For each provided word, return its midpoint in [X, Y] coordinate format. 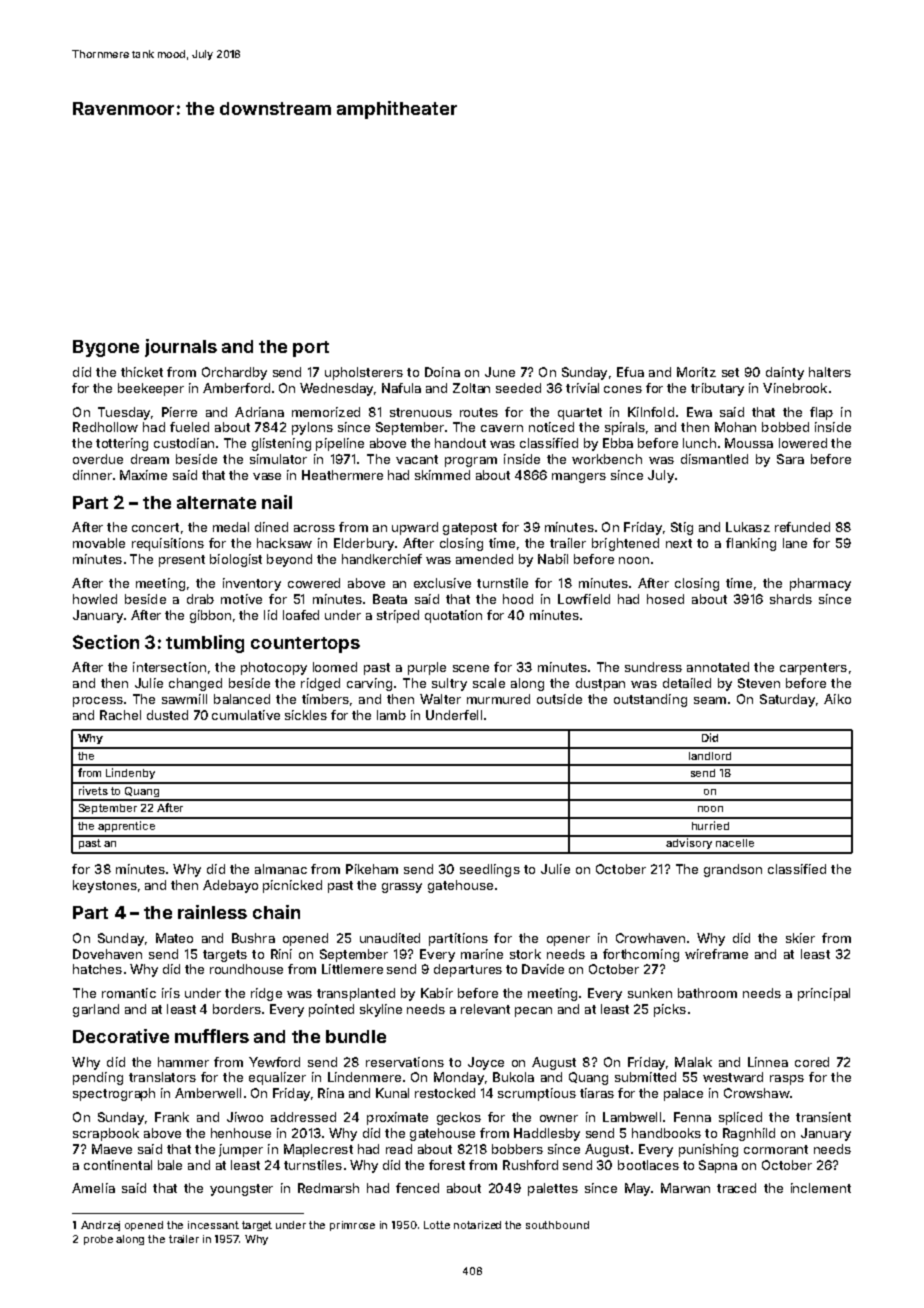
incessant [213, 1225]
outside [559, 699]
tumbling [205, 644]
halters [830, 372]
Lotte [437, 1225]
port [311, 349]
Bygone [106, 348]
